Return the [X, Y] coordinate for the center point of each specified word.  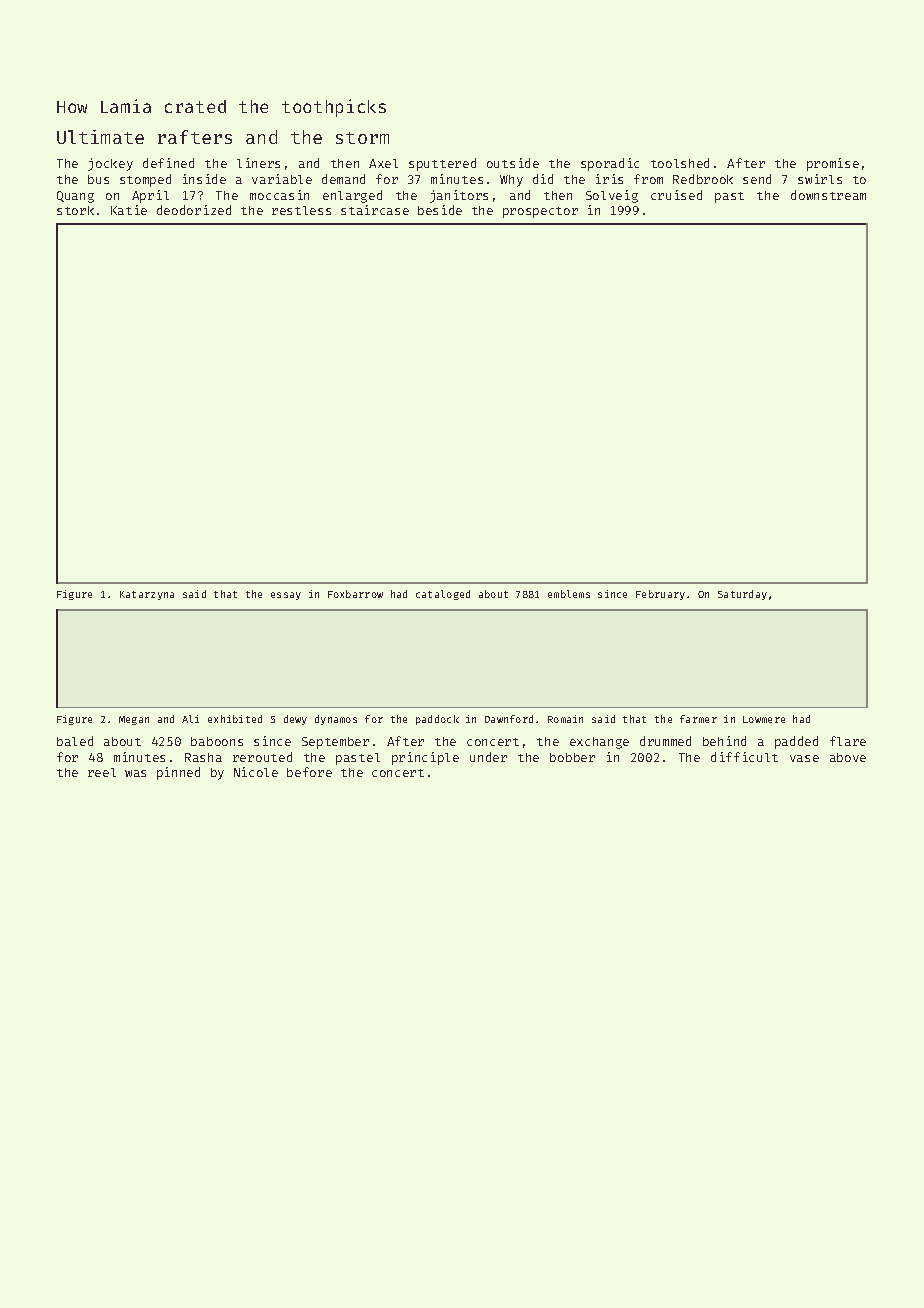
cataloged [443, 595]
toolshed [680, 163]
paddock [437, 720]
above [848, 757]
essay [286, 596]
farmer [698, 719]
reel [102, 772]
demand [343, 179]
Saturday [742, 595]
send [757, 179]
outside [513, 163]
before [309, 772]
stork [75, 210]
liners [258, 163]
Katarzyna [147, 595]
